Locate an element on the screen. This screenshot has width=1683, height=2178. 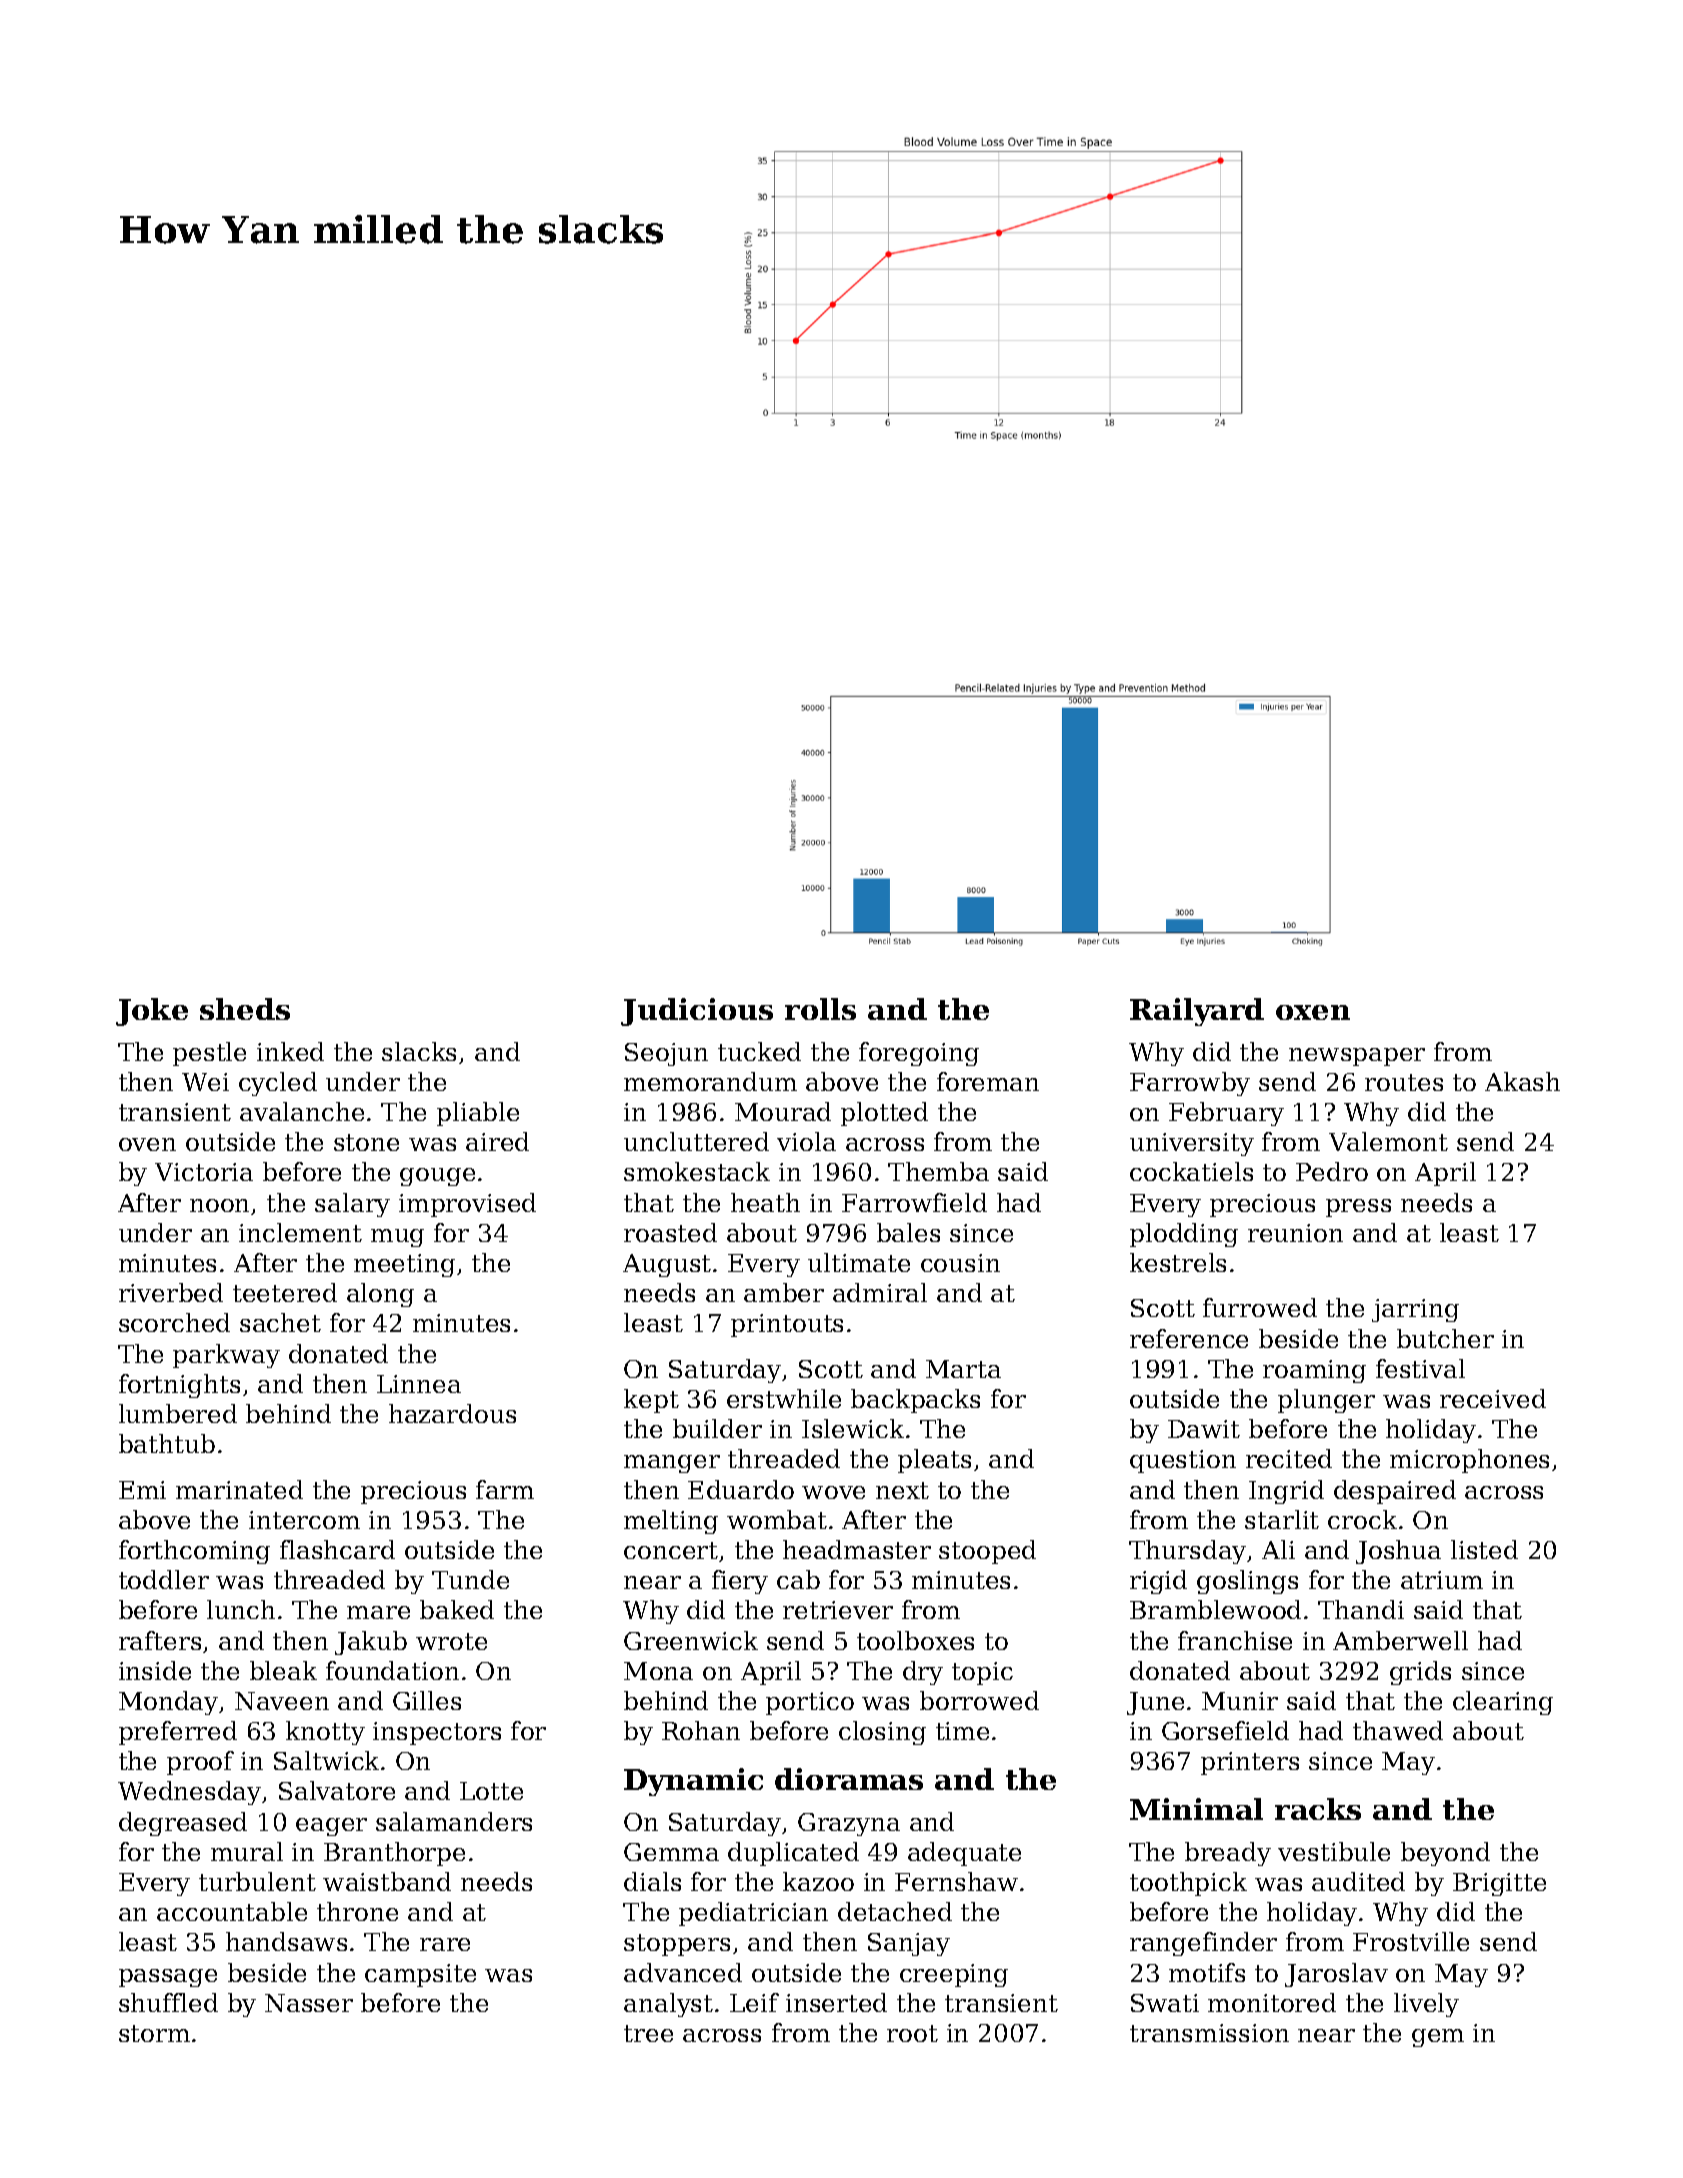
borrowed is located at coordinates (979, 1700).
